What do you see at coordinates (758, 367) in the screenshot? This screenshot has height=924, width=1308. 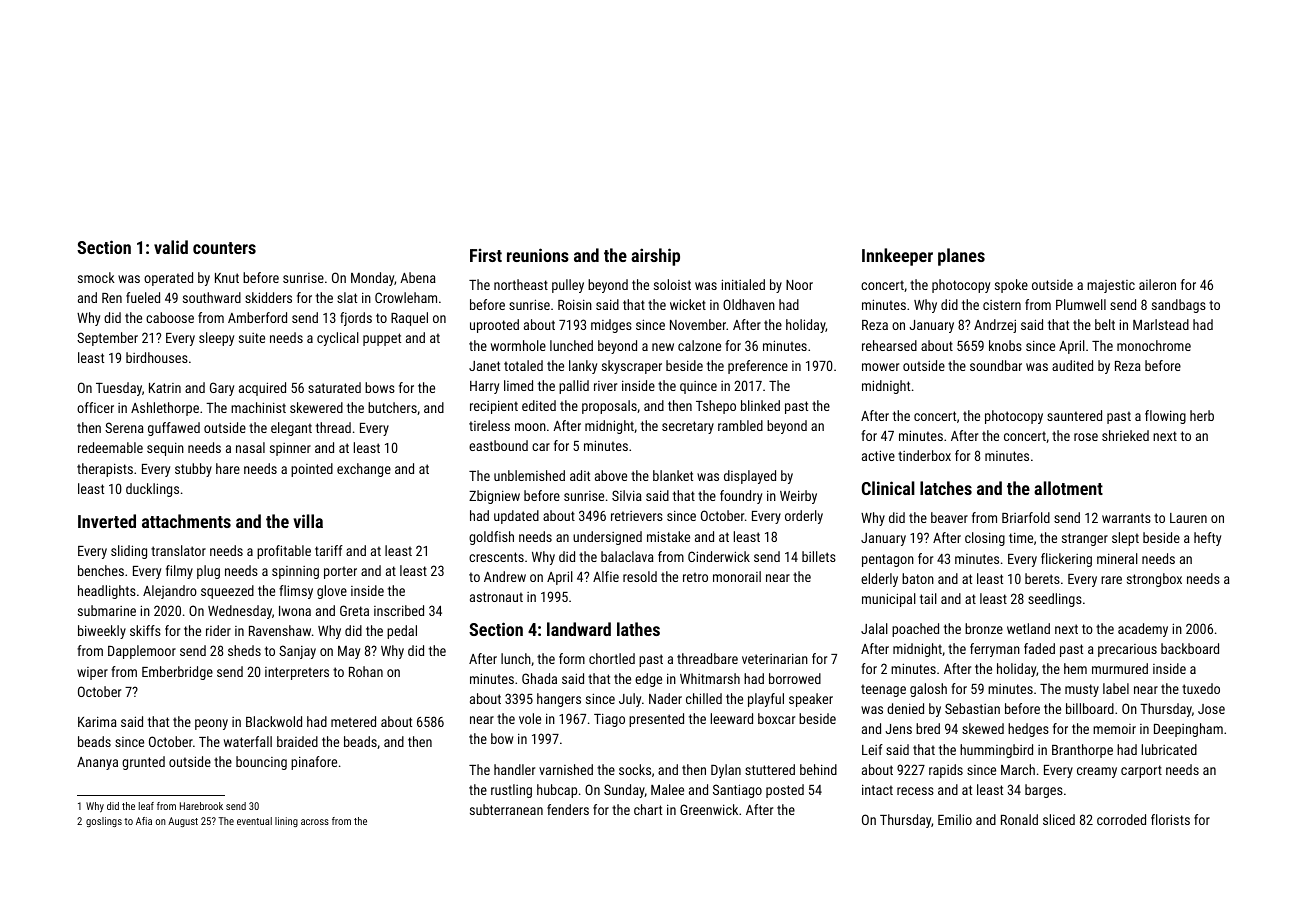 I see `preference` at bounding box center [758, 367].
